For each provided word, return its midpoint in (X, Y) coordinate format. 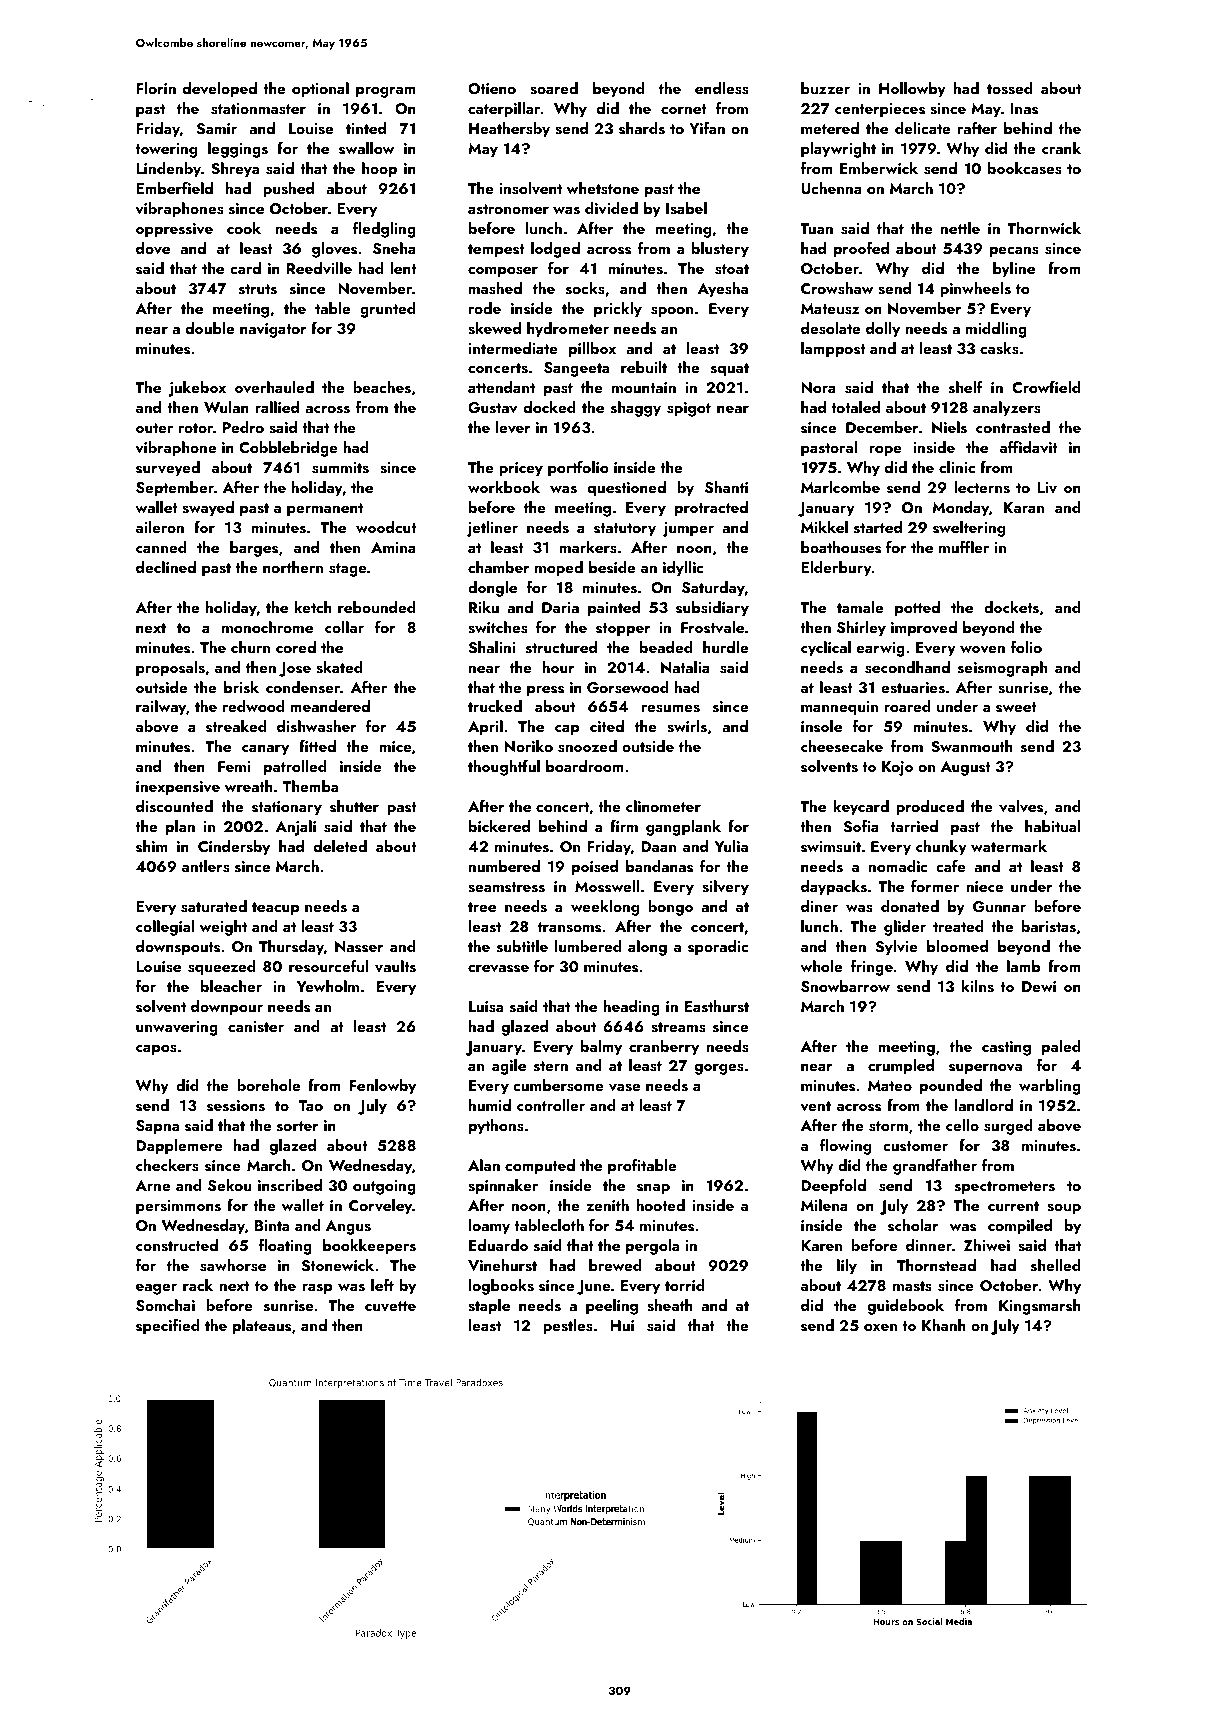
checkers (167, 1165)
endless (722, 88)
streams (678, 1027)
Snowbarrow (845, 986)
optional (320, 90)
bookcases (1025, 168)
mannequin (839, 708)
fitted (317, 746)
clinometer (663, 806)
